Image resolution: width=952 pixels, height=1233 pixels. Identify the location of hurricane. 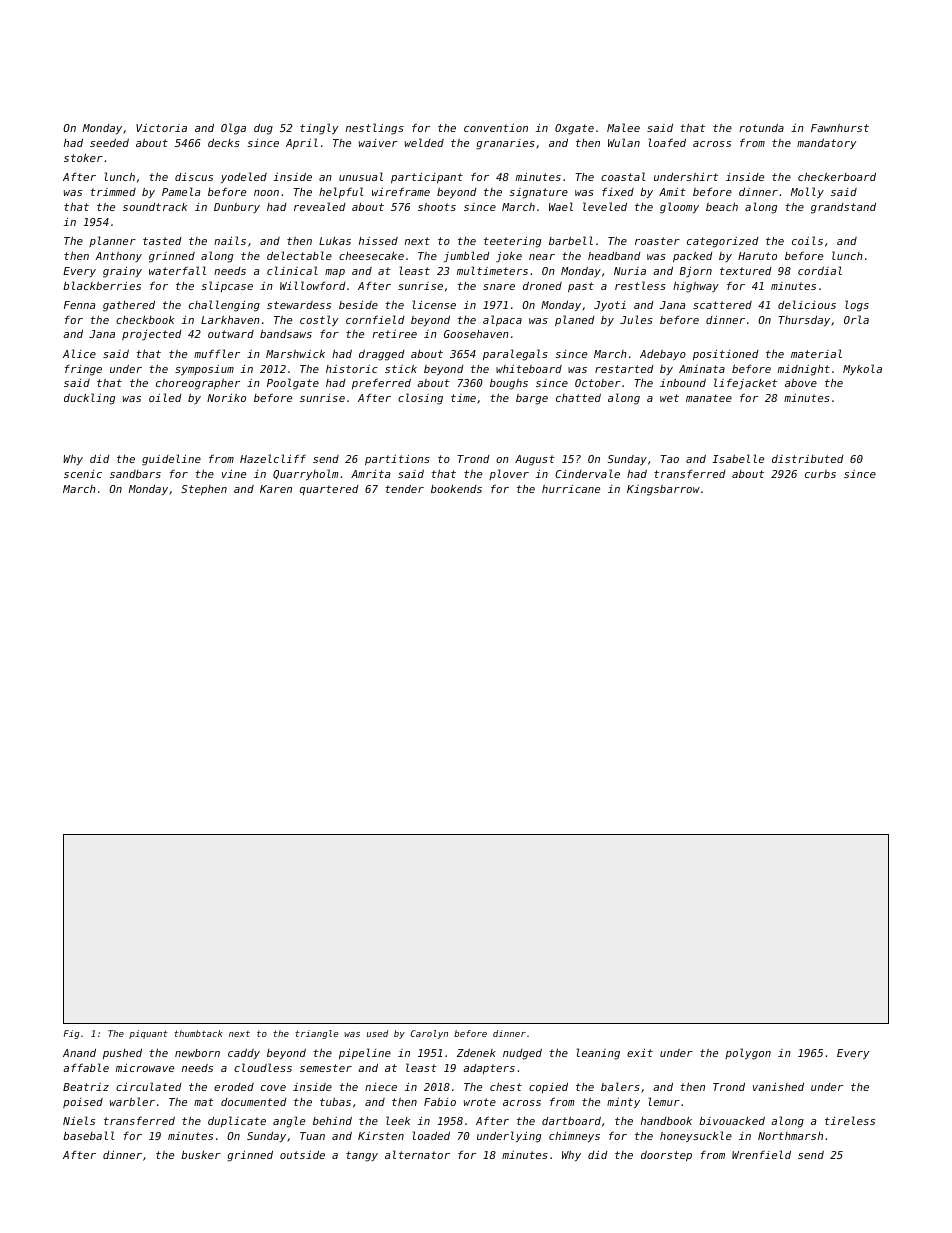
(571, 489).
